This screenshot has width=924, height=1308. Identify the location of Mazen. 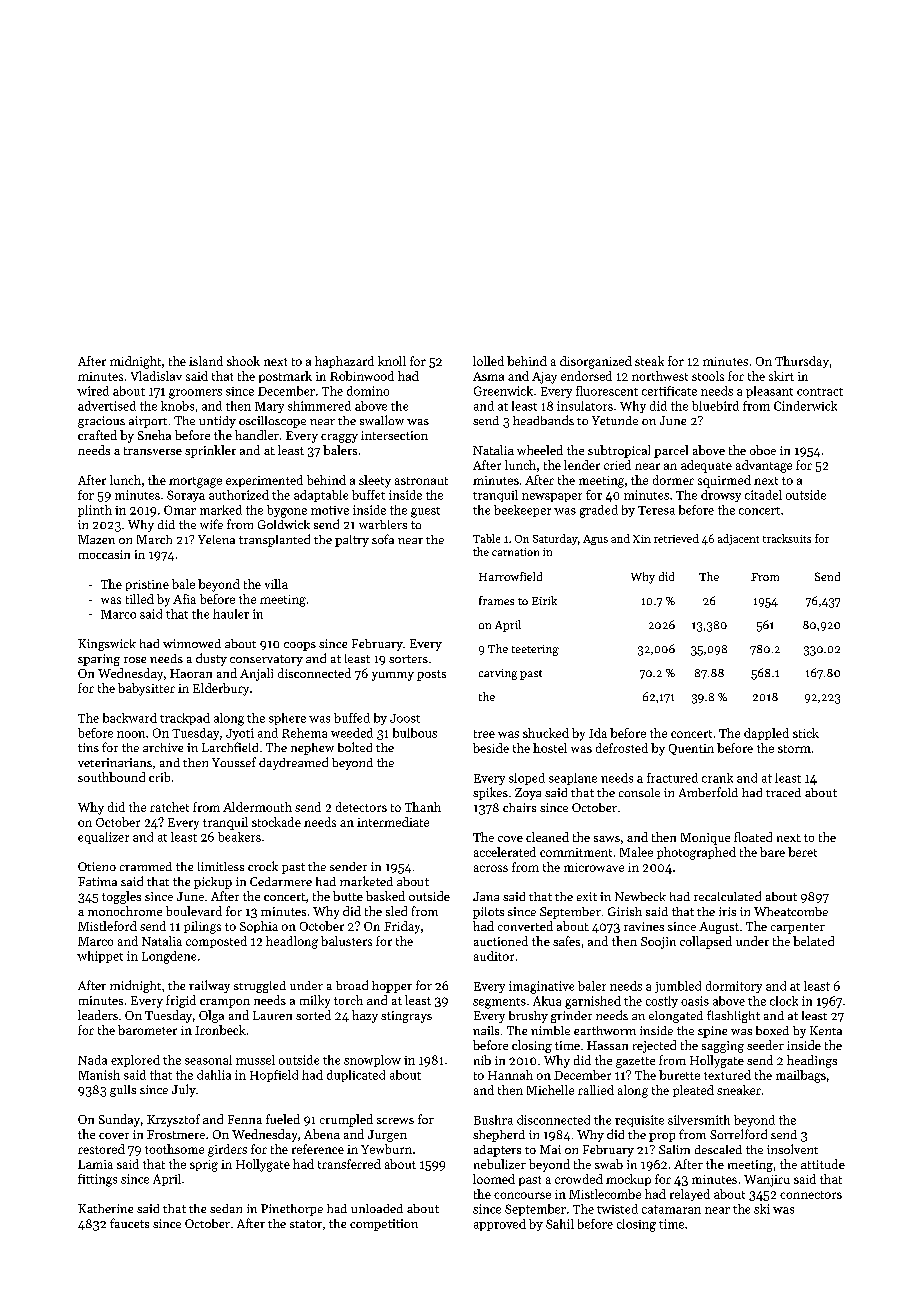
(96, 539).
